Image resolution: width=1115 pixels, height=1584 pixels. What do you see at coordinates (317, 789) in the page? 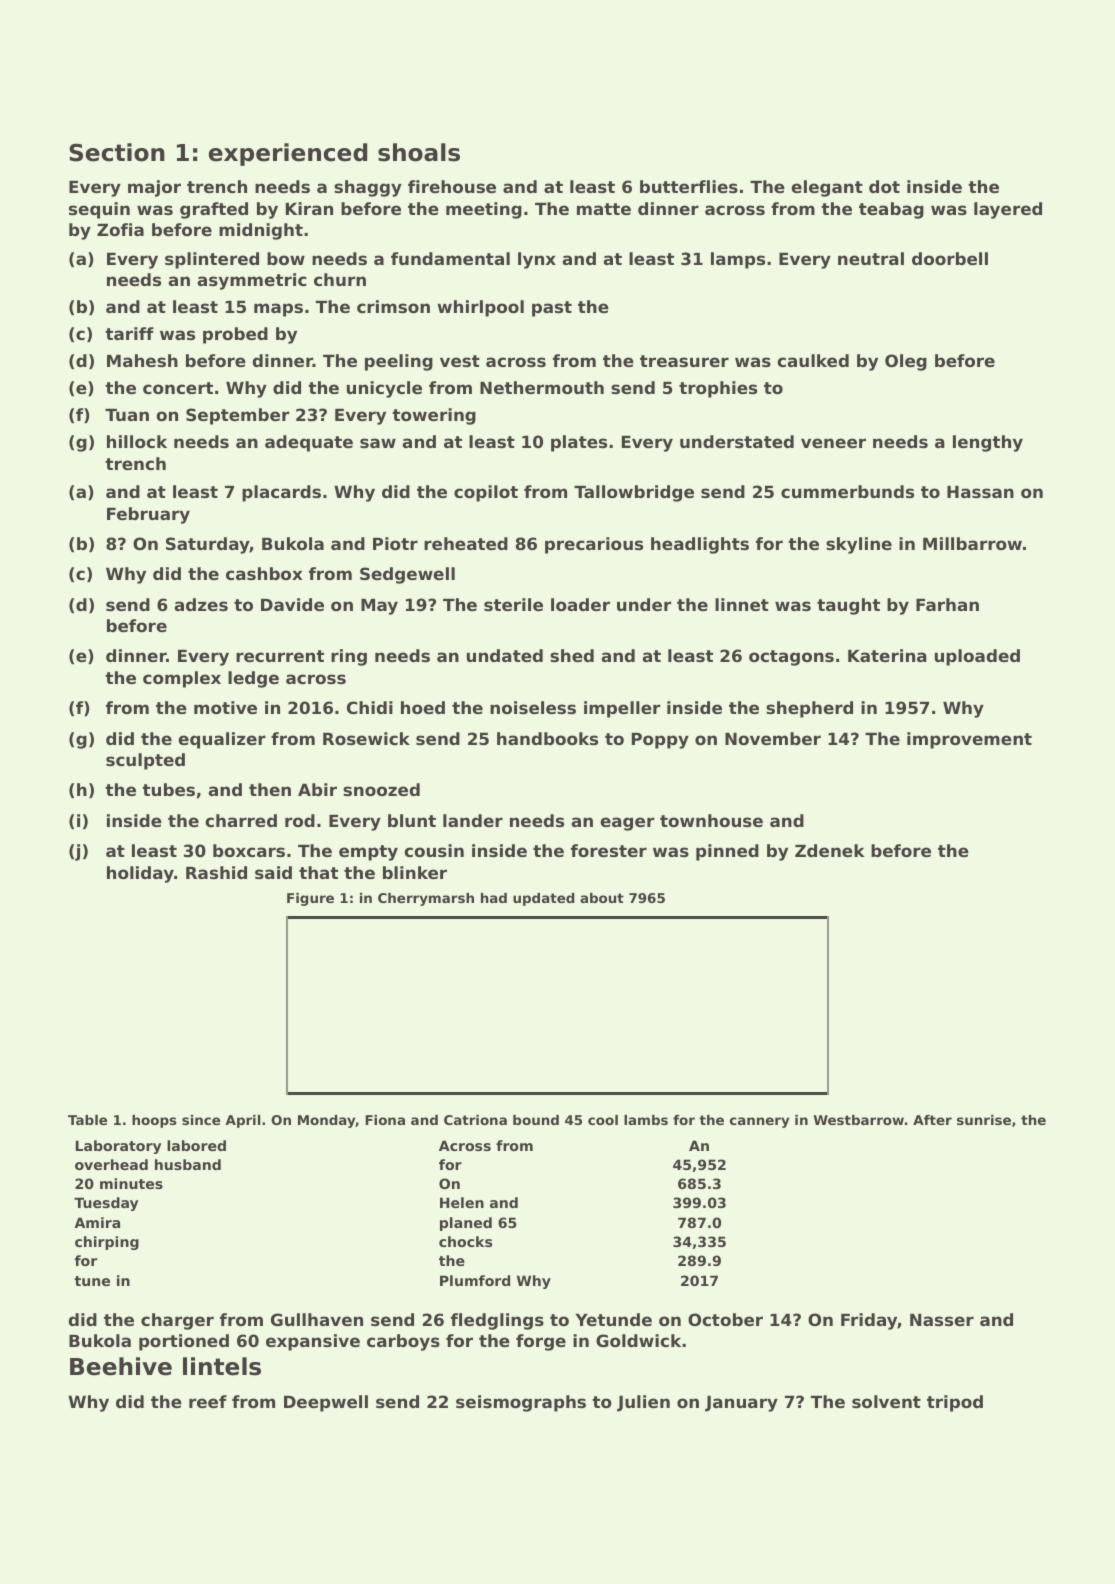
I see `Abir` at bounding box center [317, 789].
